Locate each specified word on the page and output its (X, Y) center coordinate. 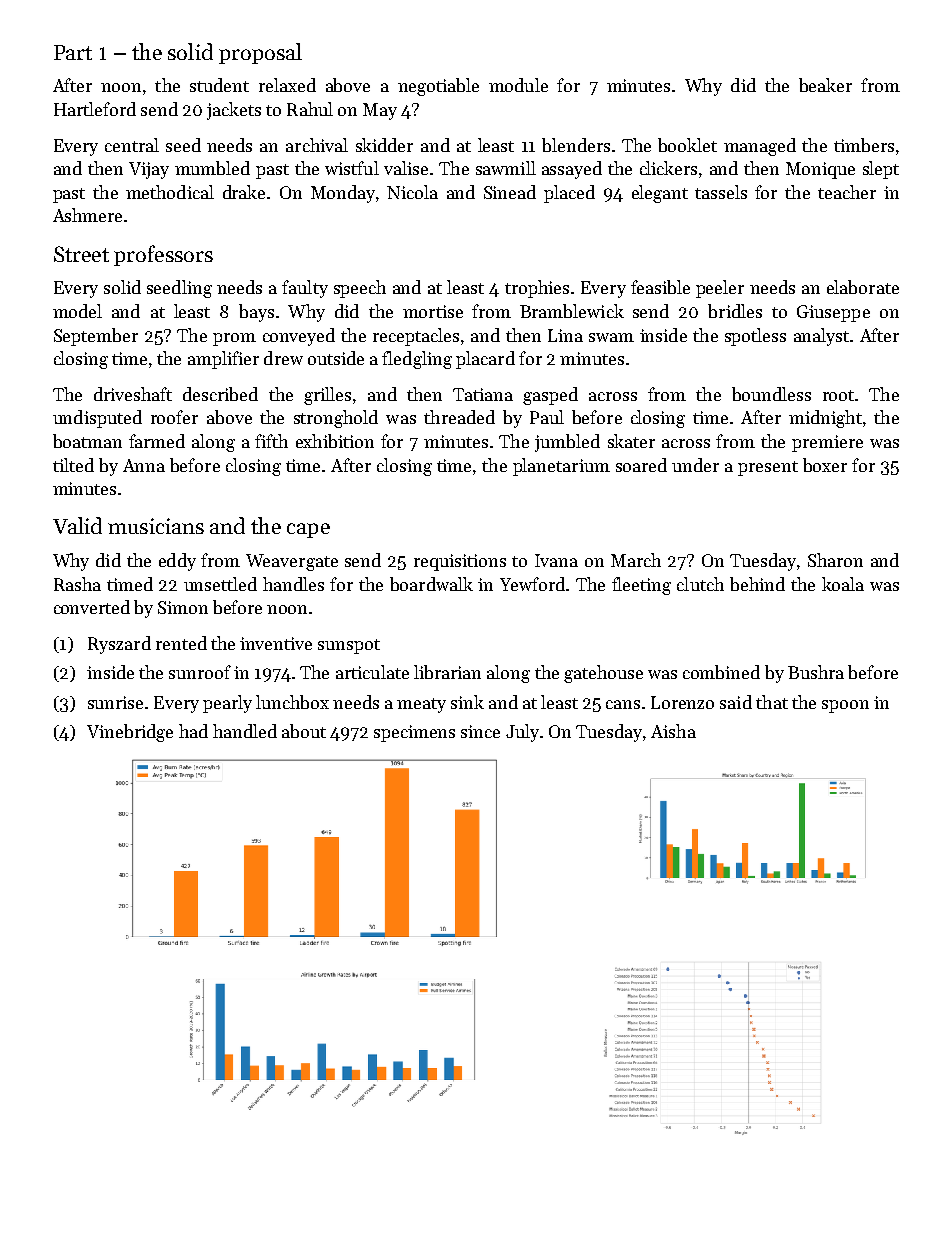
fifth (271, 441)
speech (360, 289)
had (193, 731)
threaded (459, 417)
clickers (668, 168)
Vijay (149, 170)
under (695, 465)
